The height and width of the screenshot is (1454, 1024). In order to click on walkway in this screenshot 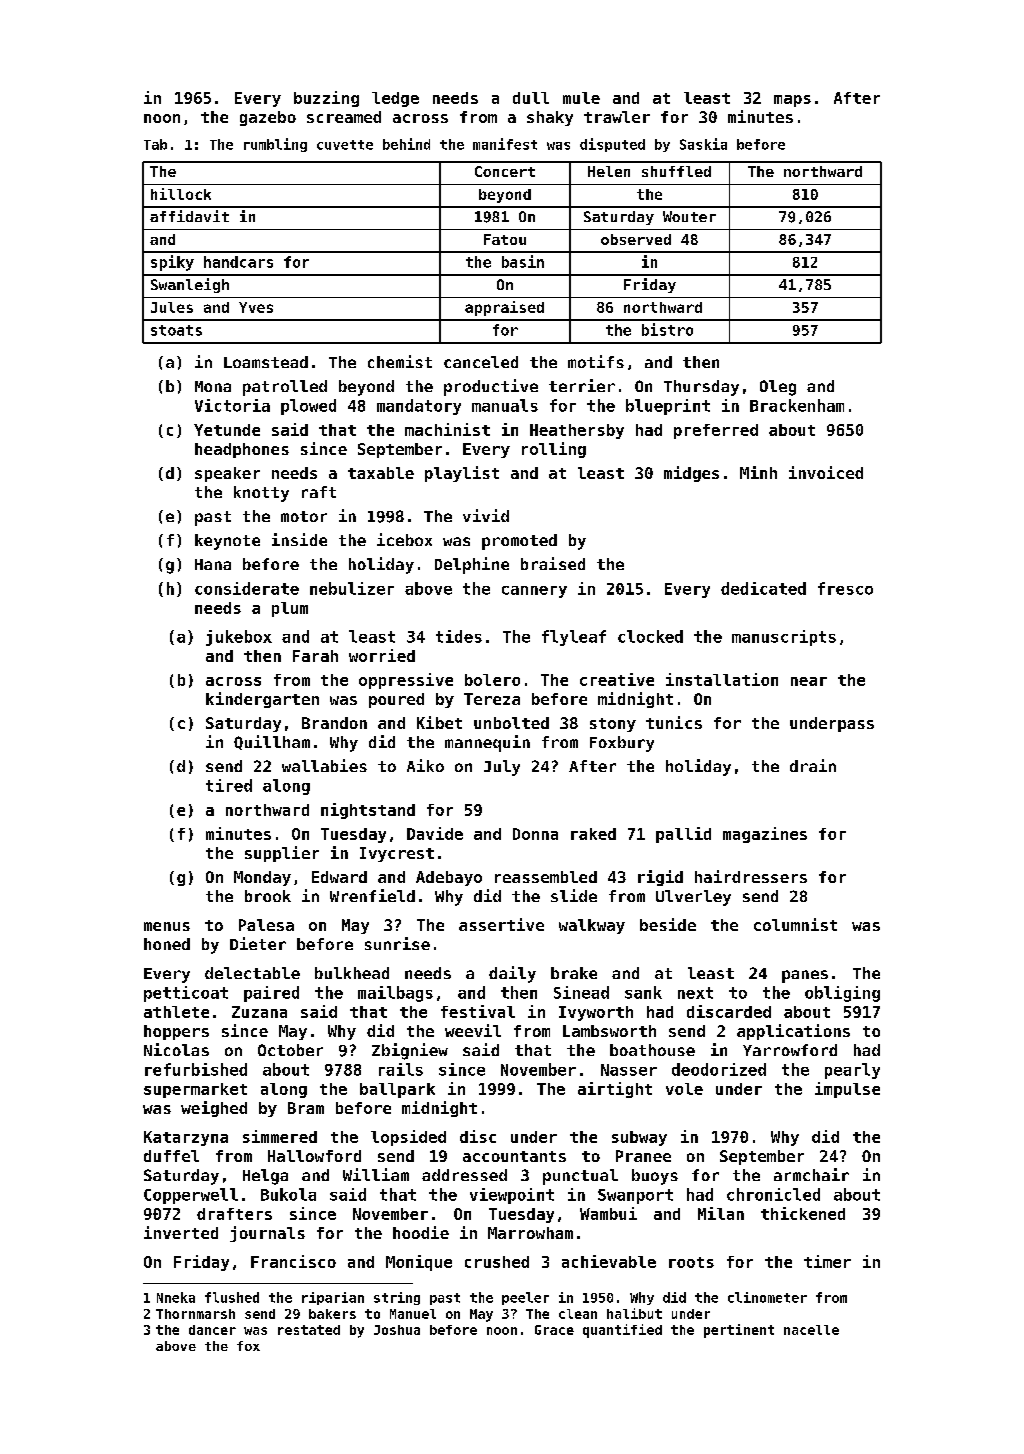, I will do `click(592, 926)`.
